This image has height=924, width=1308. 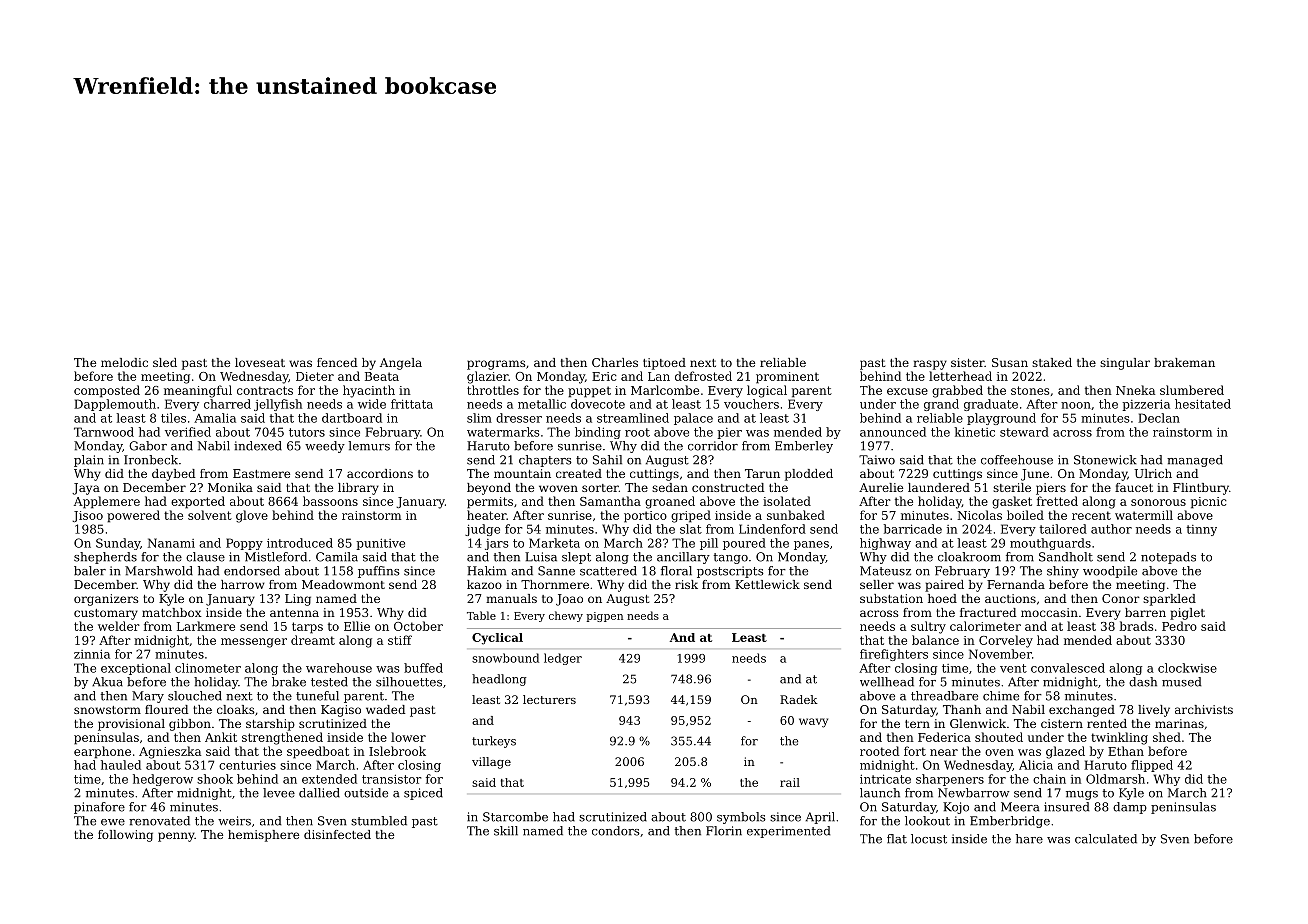 I want to click on calorimeter, so click(x=985, y=626).
